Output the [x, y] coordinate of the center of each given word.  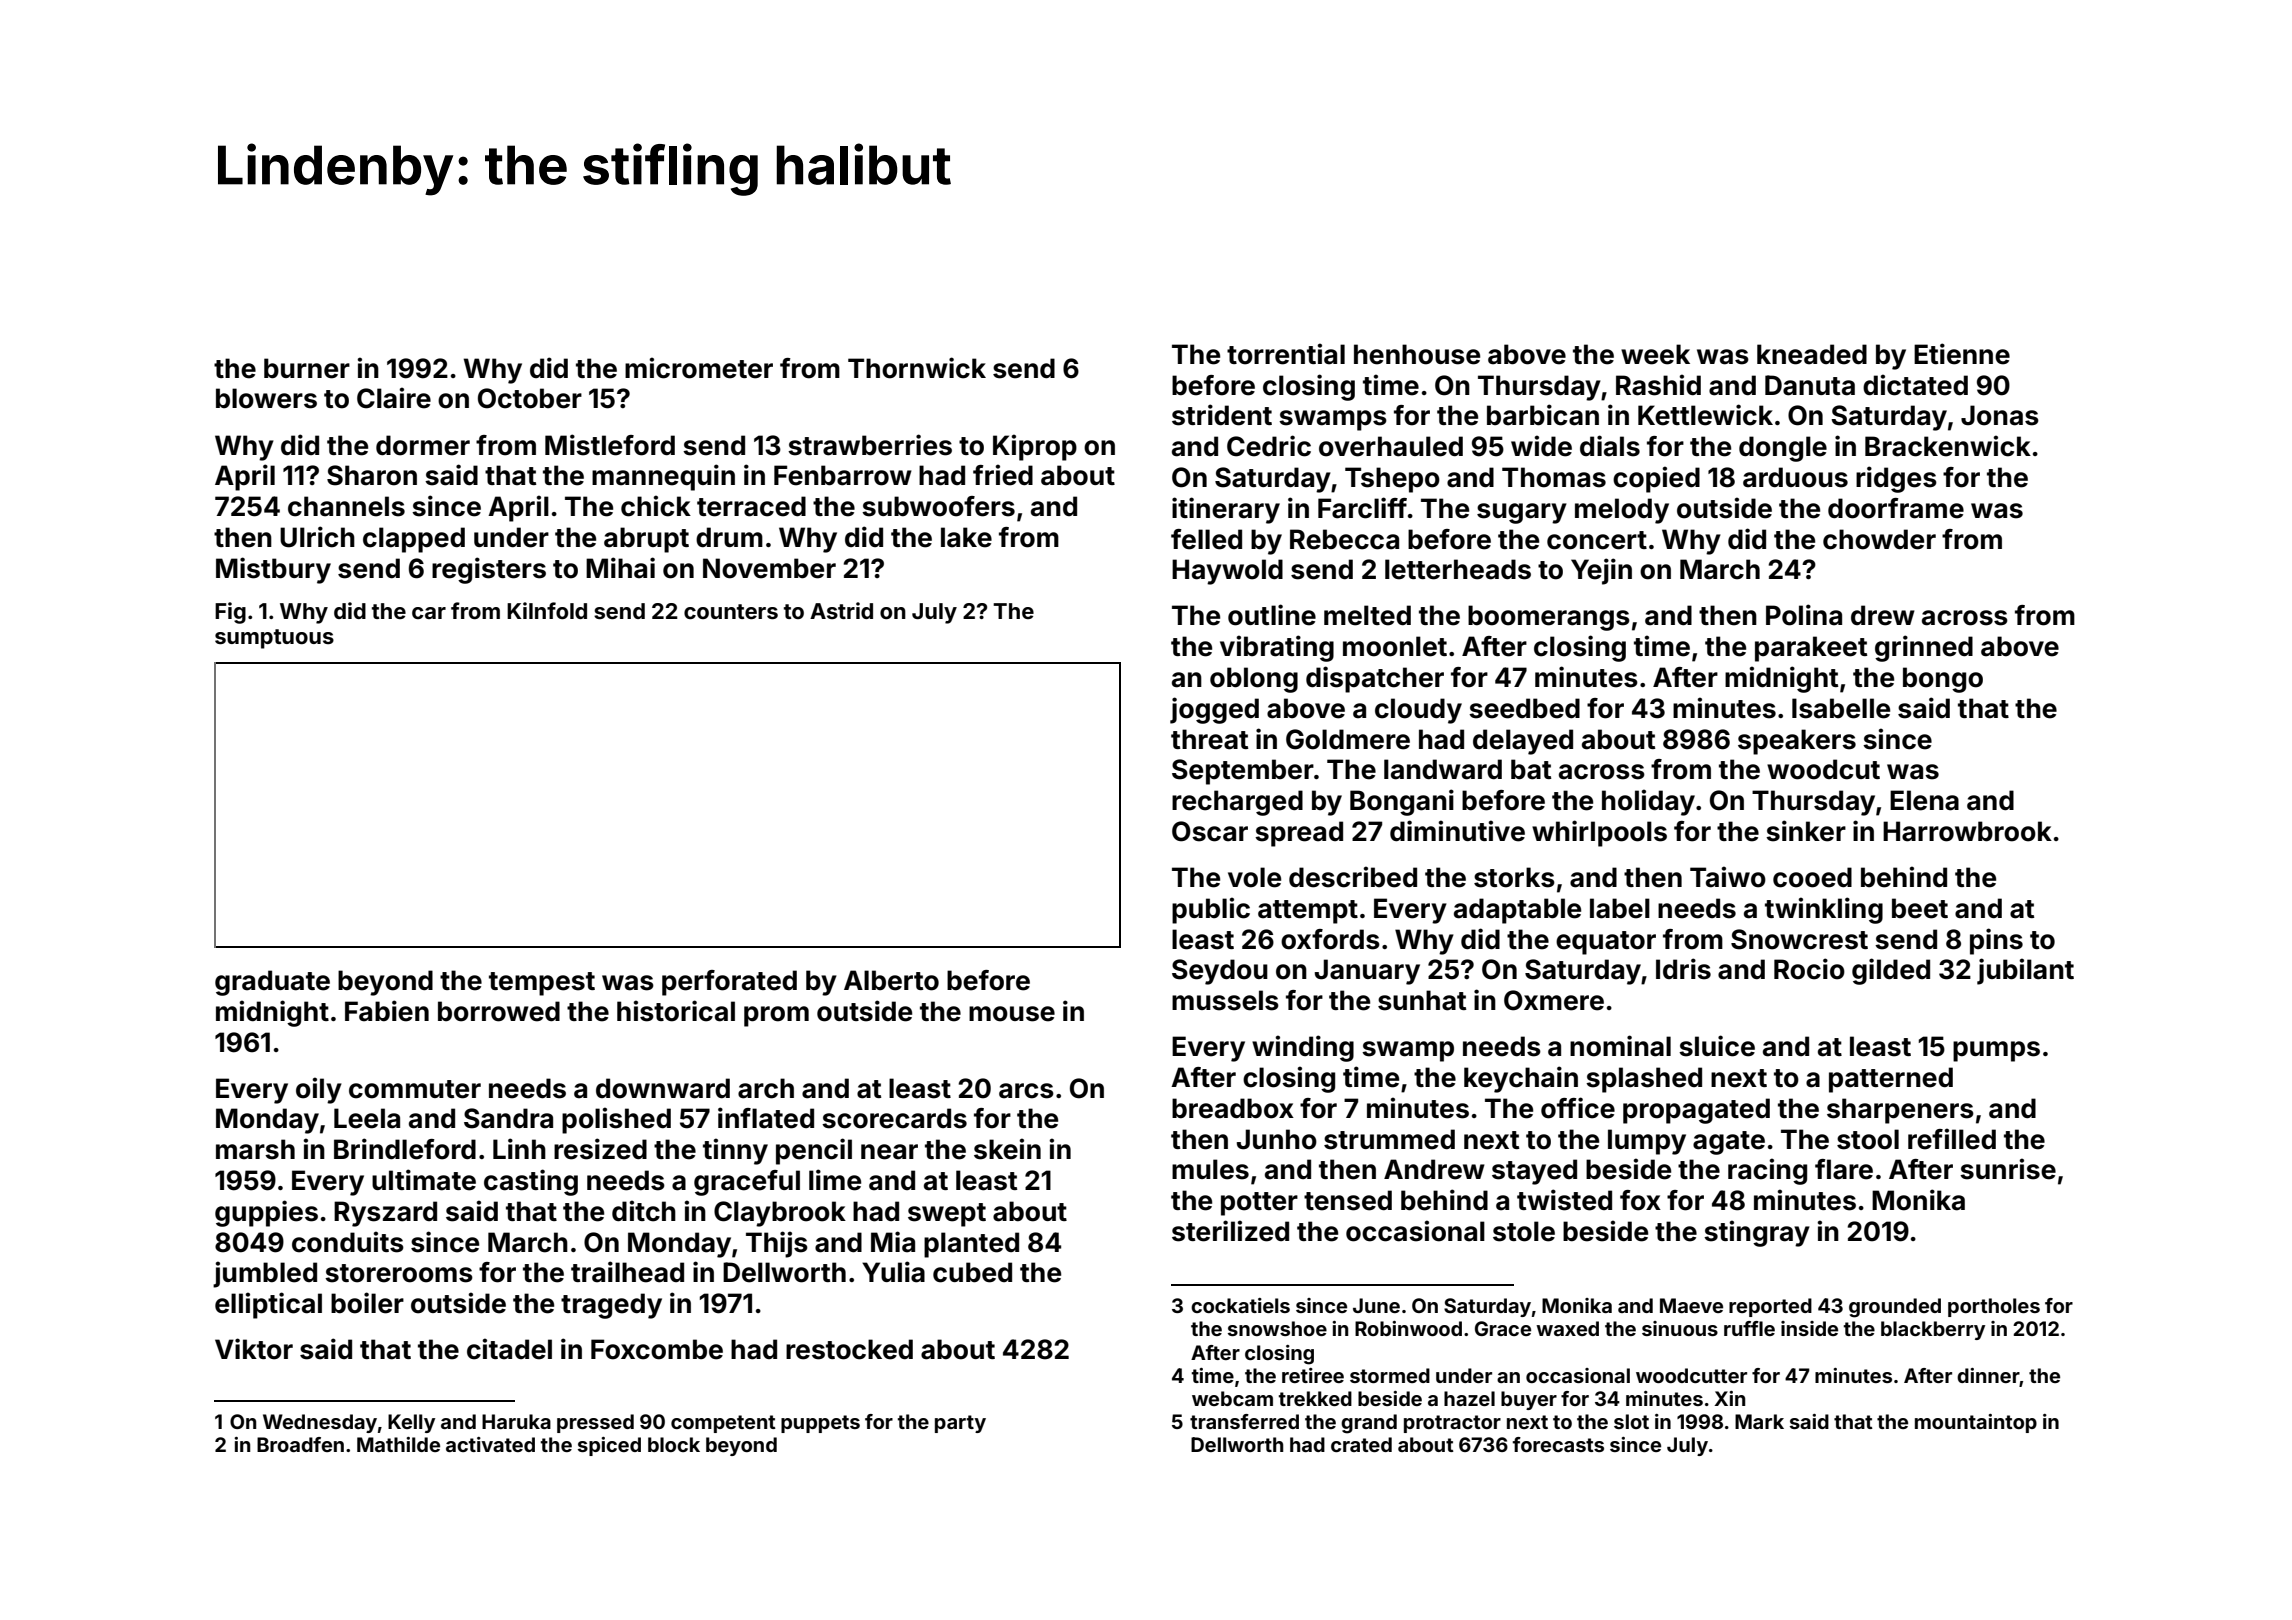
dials [1610, 446]
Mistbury [273, 570]
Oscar [1210, 831]
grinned [1924, 648]
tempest [542, 984]
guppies [266, 1213]
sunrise [2008, 1169]
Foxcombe [657, 1349]
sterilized [1230, 1231]
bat [1531, 769]
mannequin [663, 477]
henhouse [1417, 354]
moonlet [1395, 646]
